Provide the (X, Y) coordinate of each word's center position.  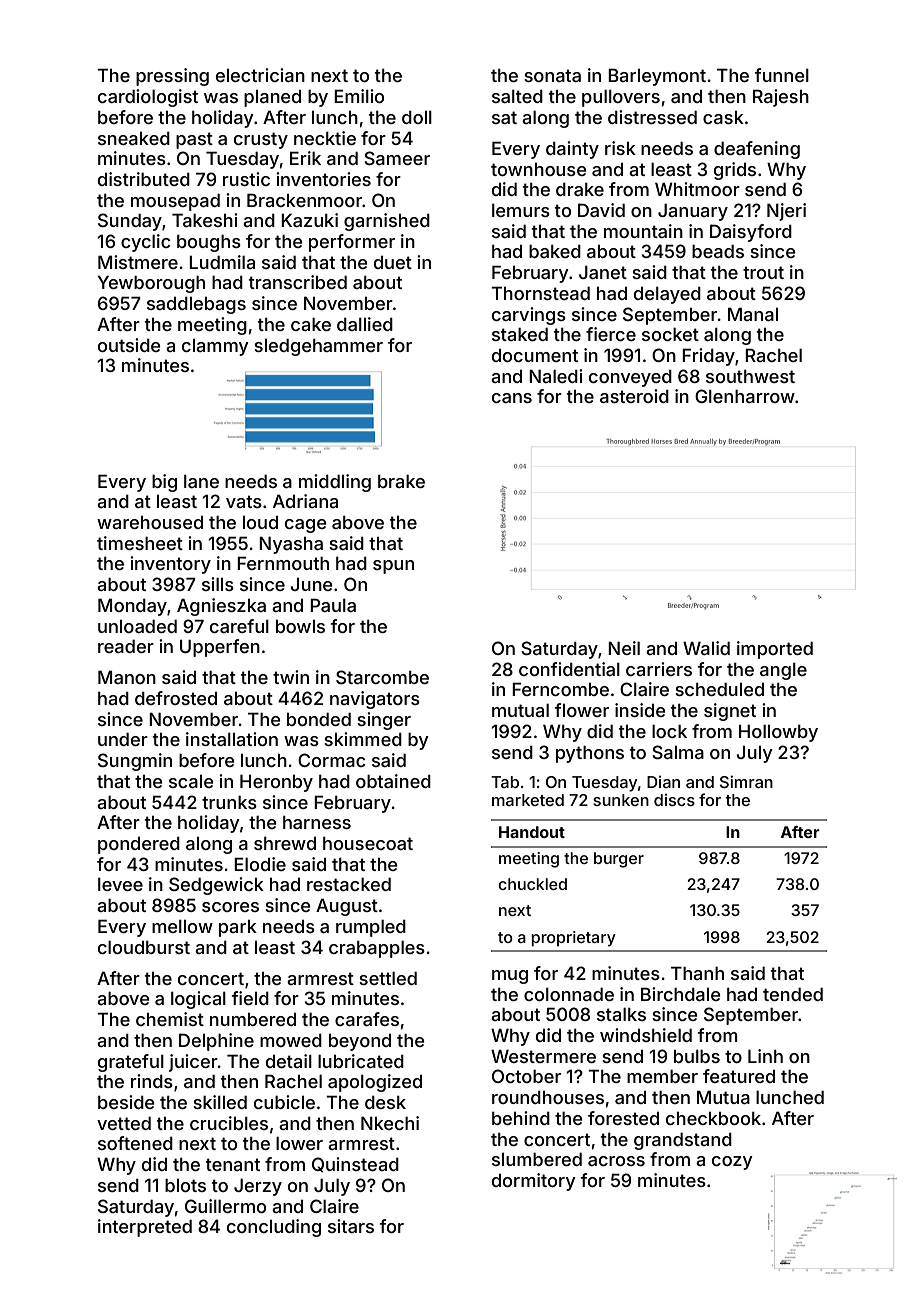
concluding (274, 1228)
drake (580, 189)
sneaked (134, 138)
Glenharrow (745, 396)
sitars (351, 1226)
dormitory (534, 1182)
